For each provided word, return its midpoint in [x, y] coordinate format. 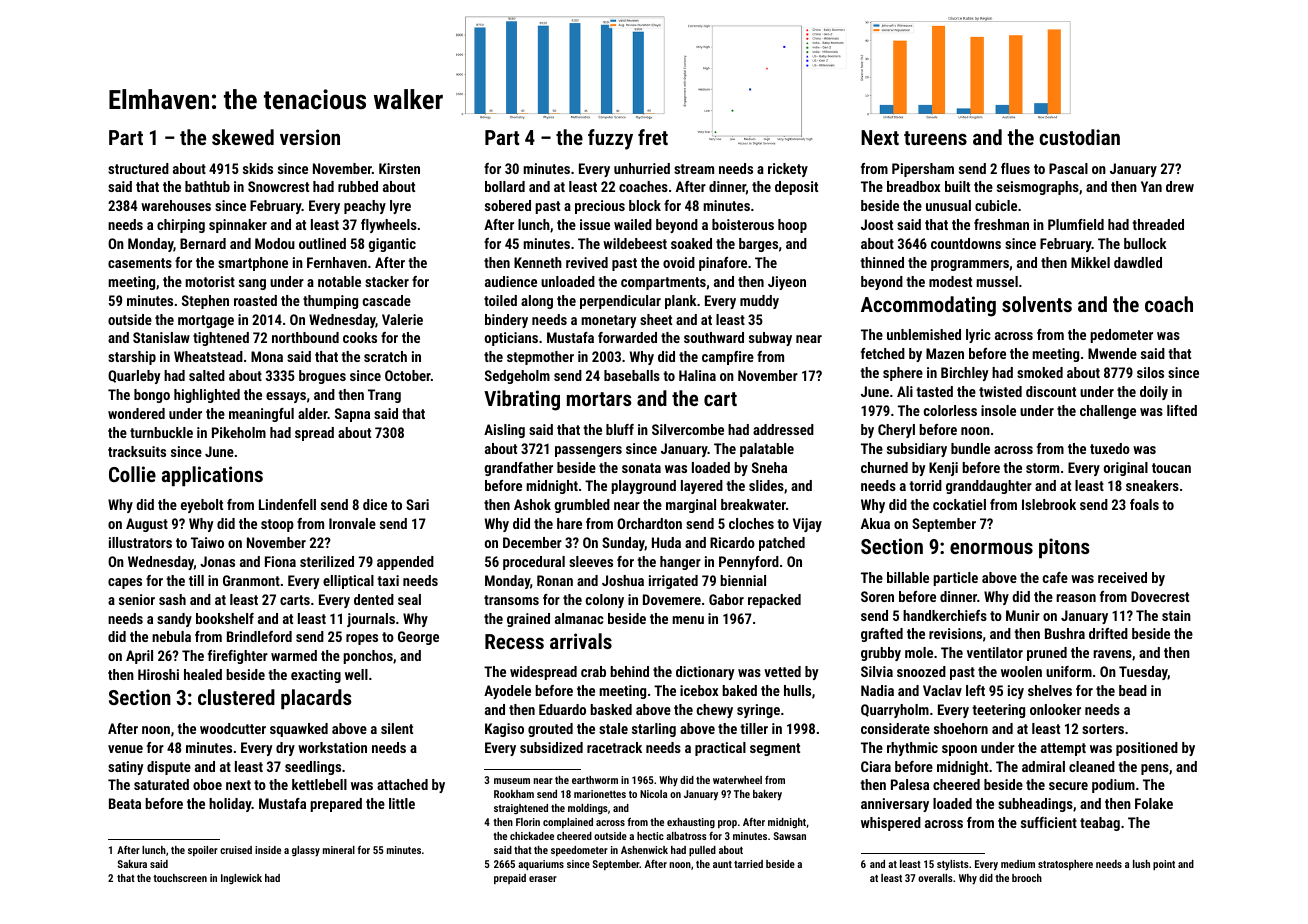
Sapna [352, 415]
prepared [336, 805]
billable [908, 577]
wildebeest [635, 243]
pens [1155, 769]
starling [654, 730]
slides [766, 485]
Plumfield [1076, 224]
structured [138, 168]
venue [125, 749]
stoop [277, 525]
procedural [534, 563]
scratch [385, 356]
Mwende [1112, 353]
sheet [656, 319]
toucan [1171, 468]
